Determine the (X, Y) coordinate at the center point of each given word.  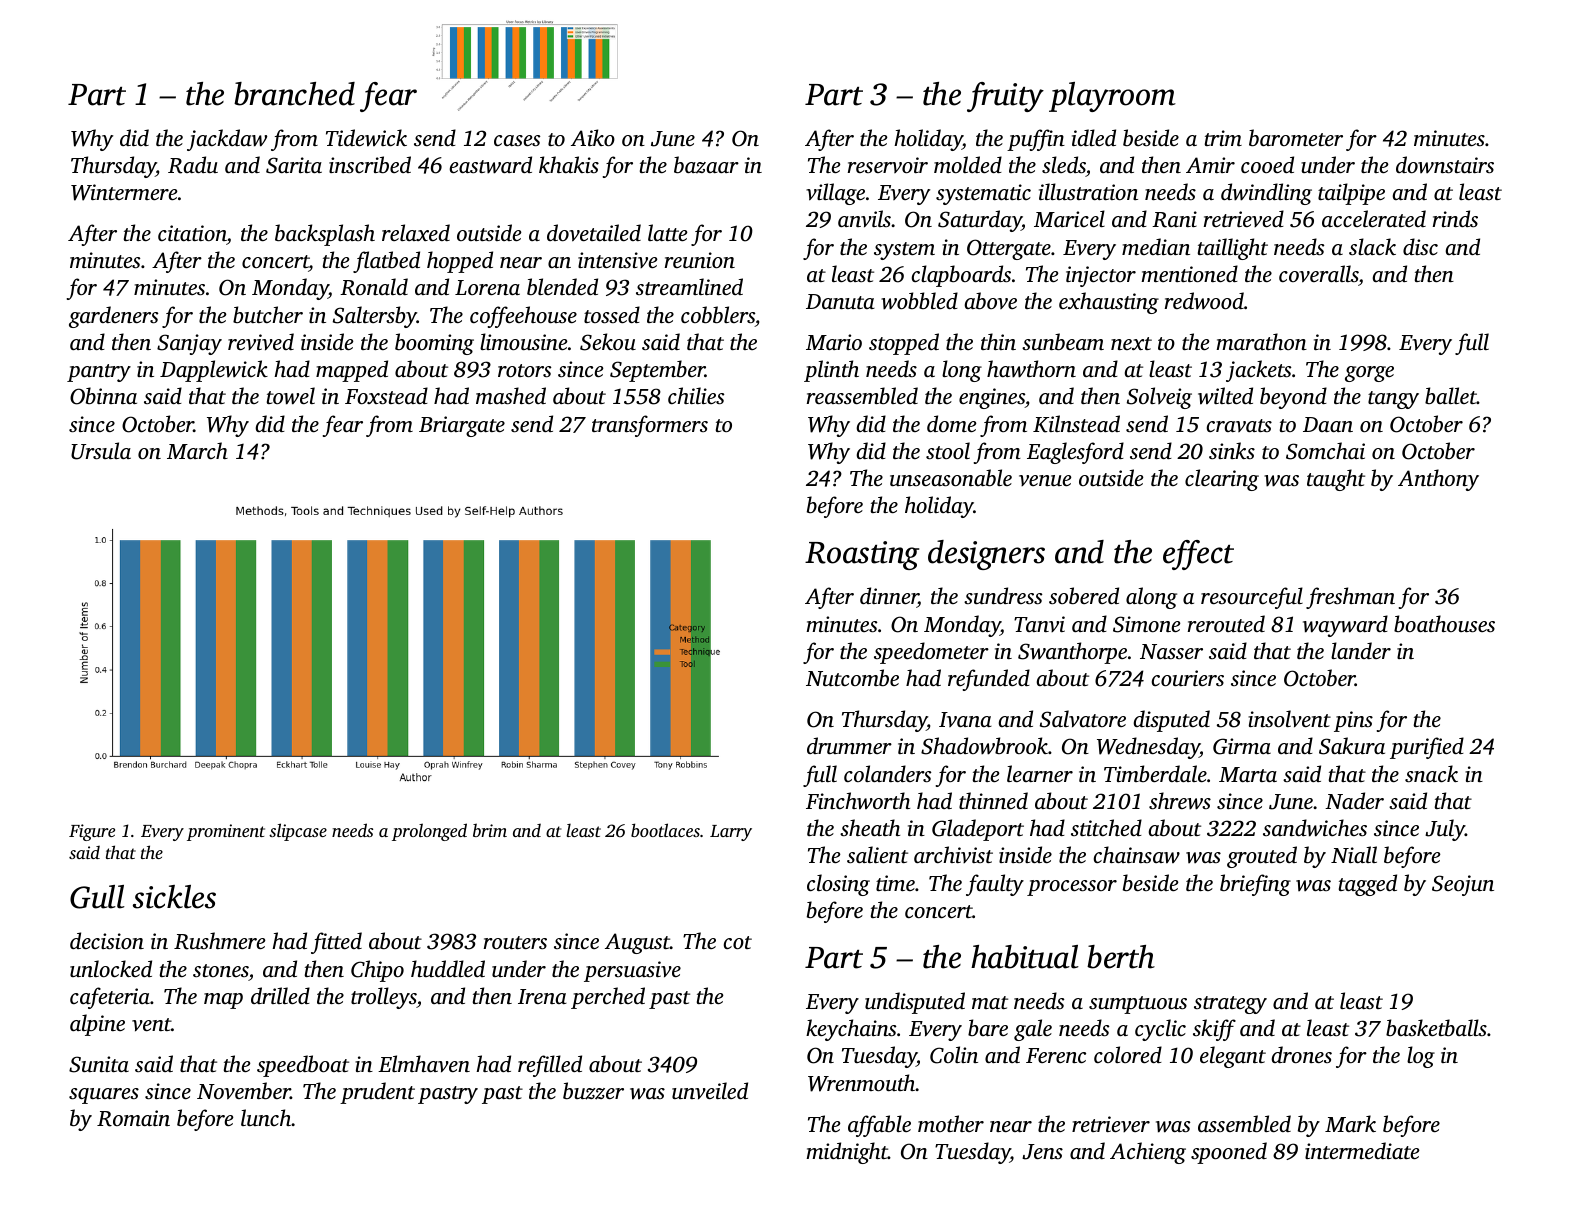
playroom (1112, 97)
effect (1198, 555)
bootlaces (665, 830)
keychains (851, 1030)
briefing (1255, 885)
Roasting (862, 555)
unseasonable (951, 477)
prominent (226, 832)
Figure (92, 832)
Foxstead (386, 395)
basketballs (1436, 1027)
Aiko (593, 137)
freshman (1350, 598)
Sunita (99, 1064)
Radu (193, 165)
